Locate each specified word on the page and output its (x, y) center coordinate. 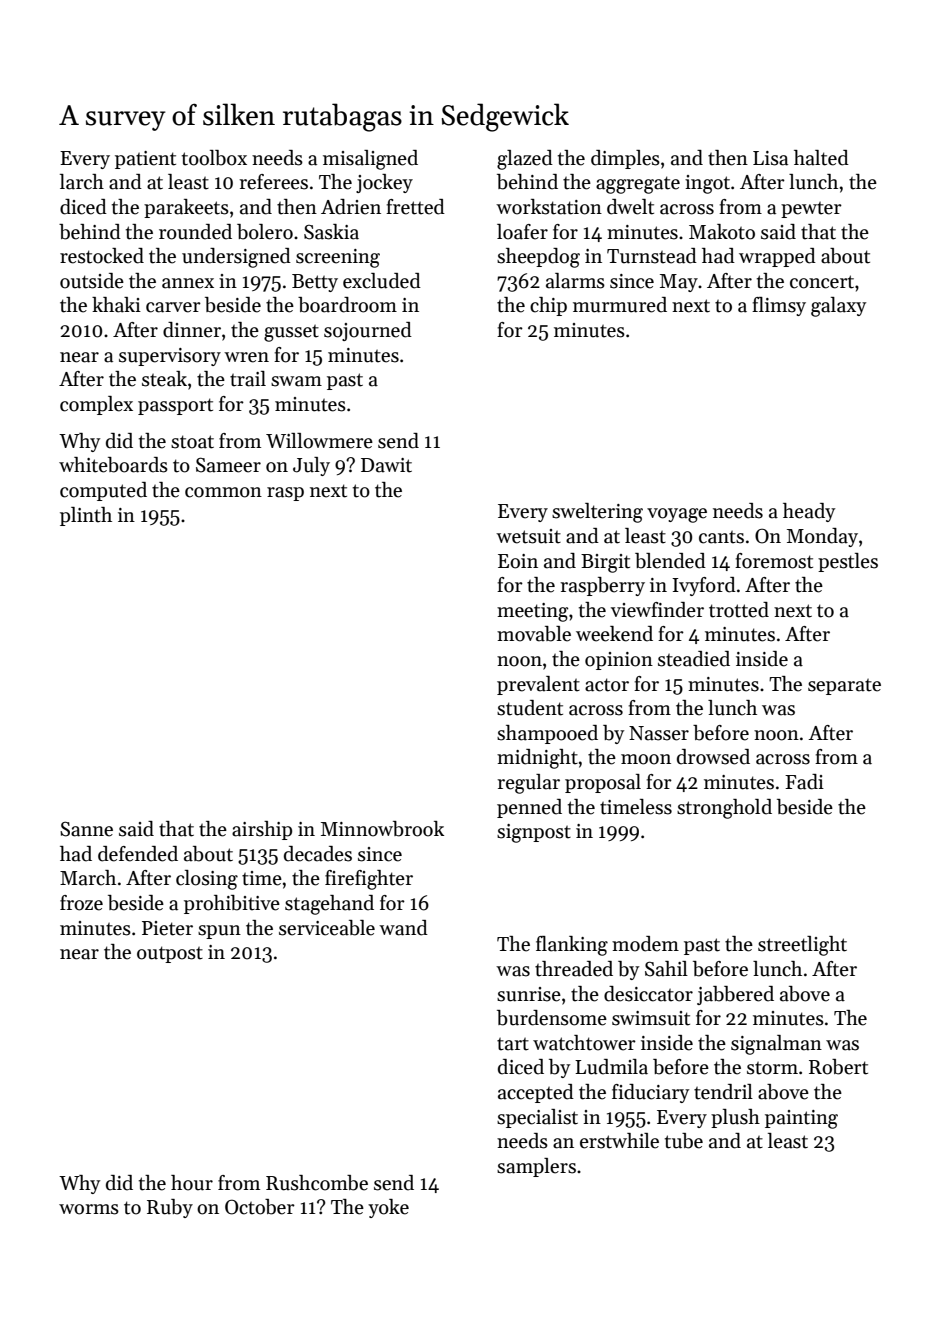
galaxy (838, 307)
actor (607, 685)
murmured (620, 305)
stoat (192, 442)
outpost (170, 954)
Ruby (170, 1208)
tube (684, 1141)
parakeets (186, 208)
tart (513, 1044)
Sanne (86, 829)
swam (296, 381)
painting (801, 1119)
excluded (382, 281)
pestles (848, 562)
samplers (536, 1167)
